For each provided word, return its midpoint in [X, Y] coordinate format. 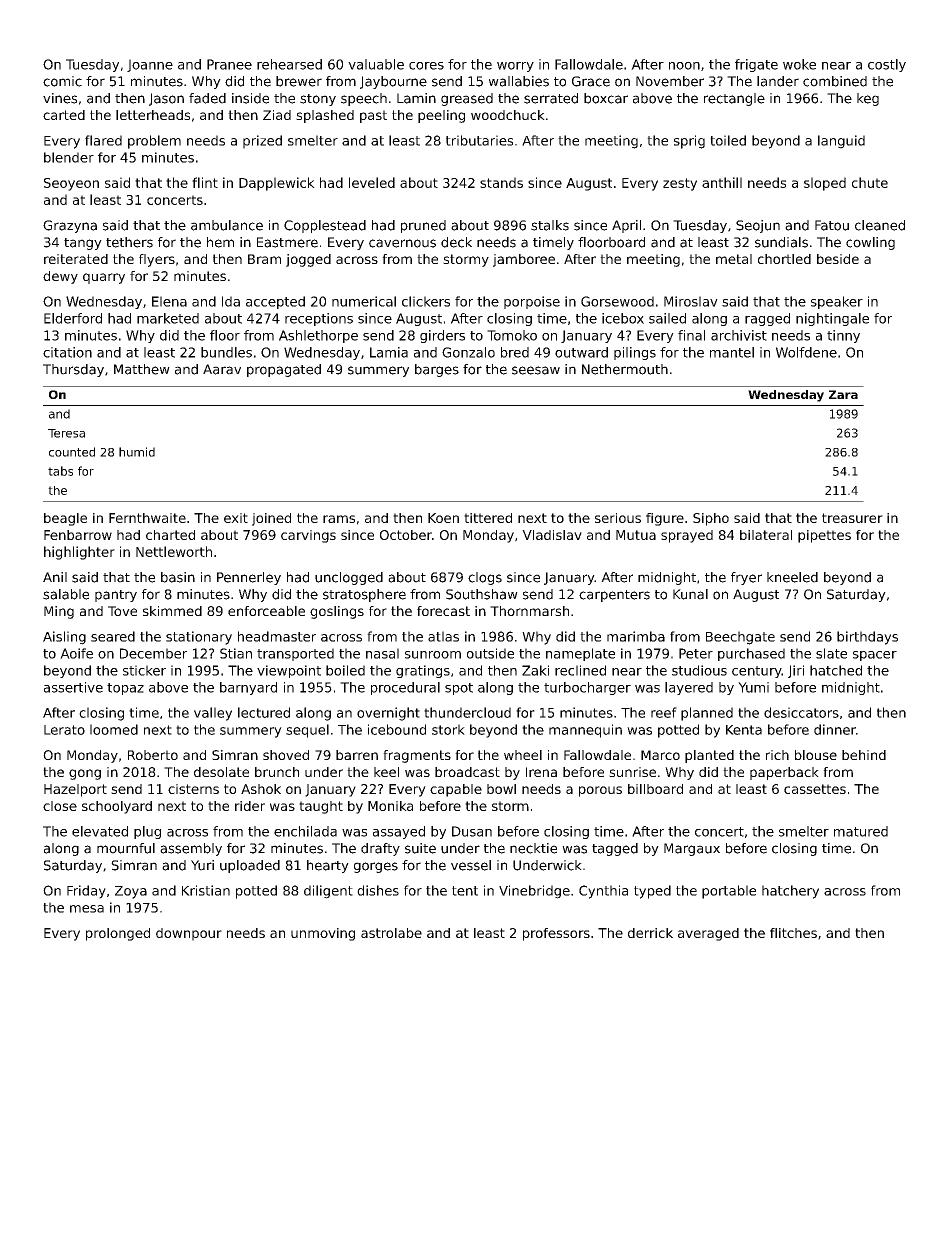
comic [62, 81]
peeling [441, 116]
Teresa [66, 433]
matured [861, 831]
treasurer [852, 518]
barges [437, 370]
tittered [488, 518]
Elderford [73, 318]
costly [887, 65]
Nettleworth [174, 551]
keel [386, 772]
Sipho [711, 519]
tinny [843, 336]
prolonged [118, 934]
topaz [125, 689]
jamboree [524, 260]
